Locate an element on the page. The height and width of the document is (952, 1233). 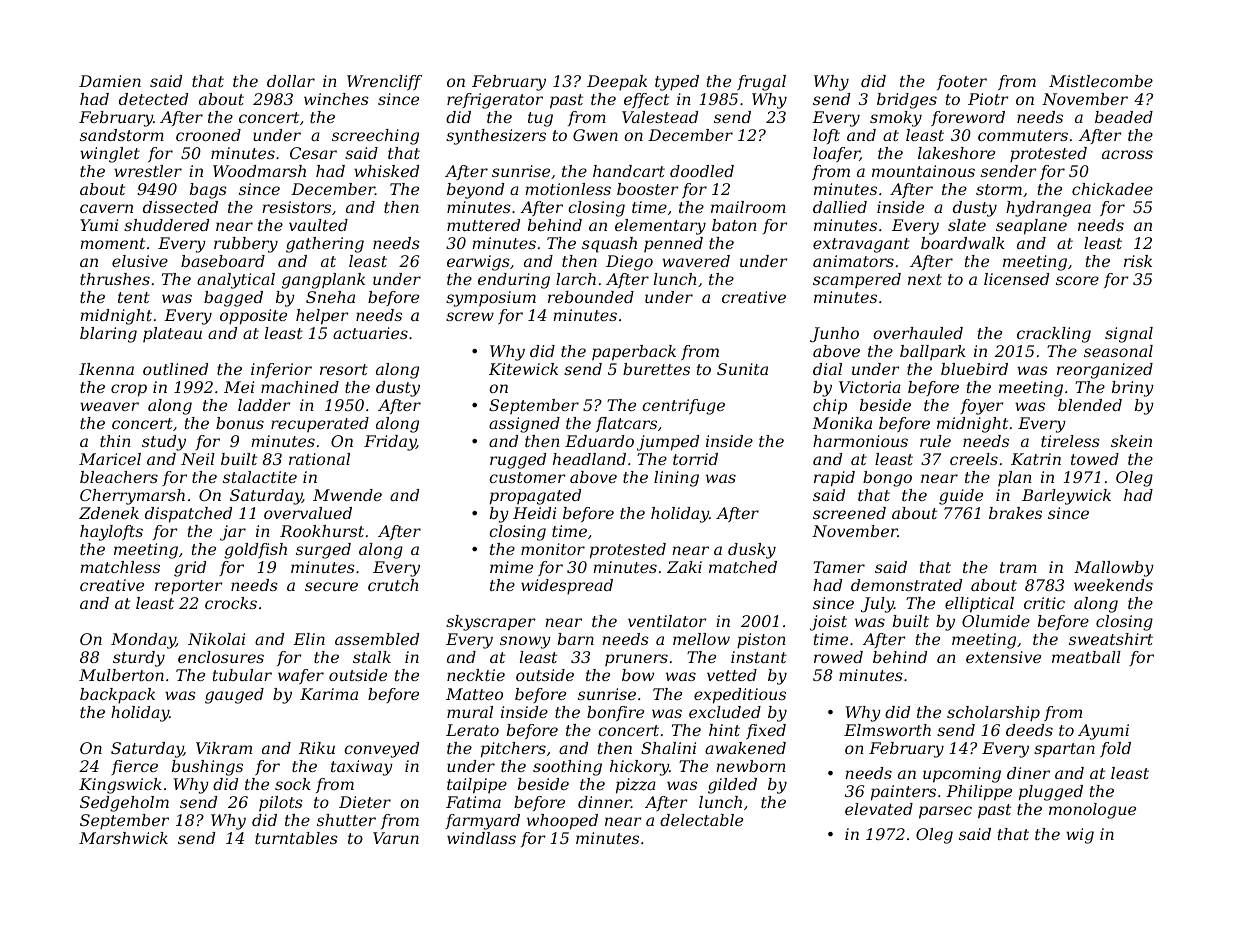
recuperated is located at coordinates (320, 424).
